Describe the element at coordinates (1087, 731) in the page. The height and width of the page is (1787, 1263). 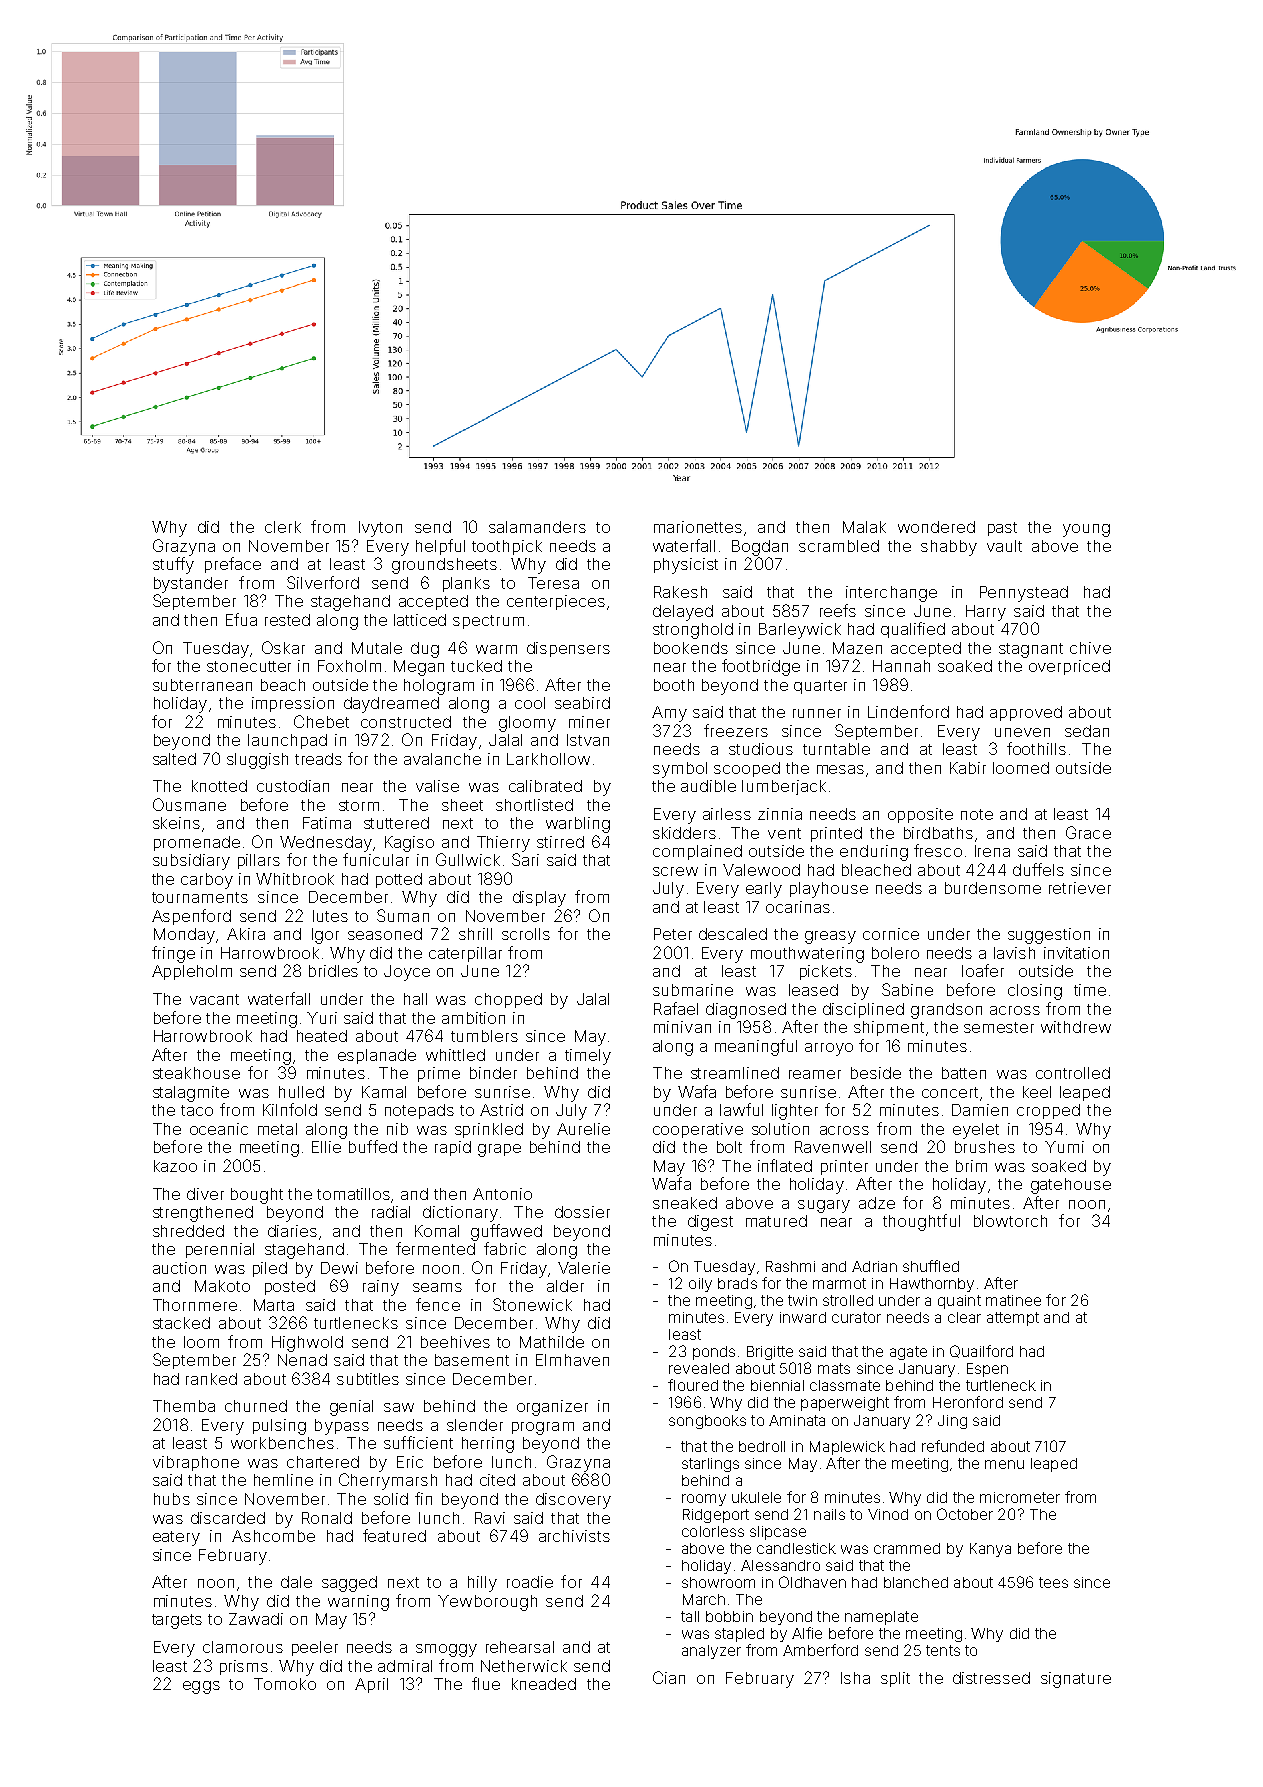
I see `sedan` at that location.
